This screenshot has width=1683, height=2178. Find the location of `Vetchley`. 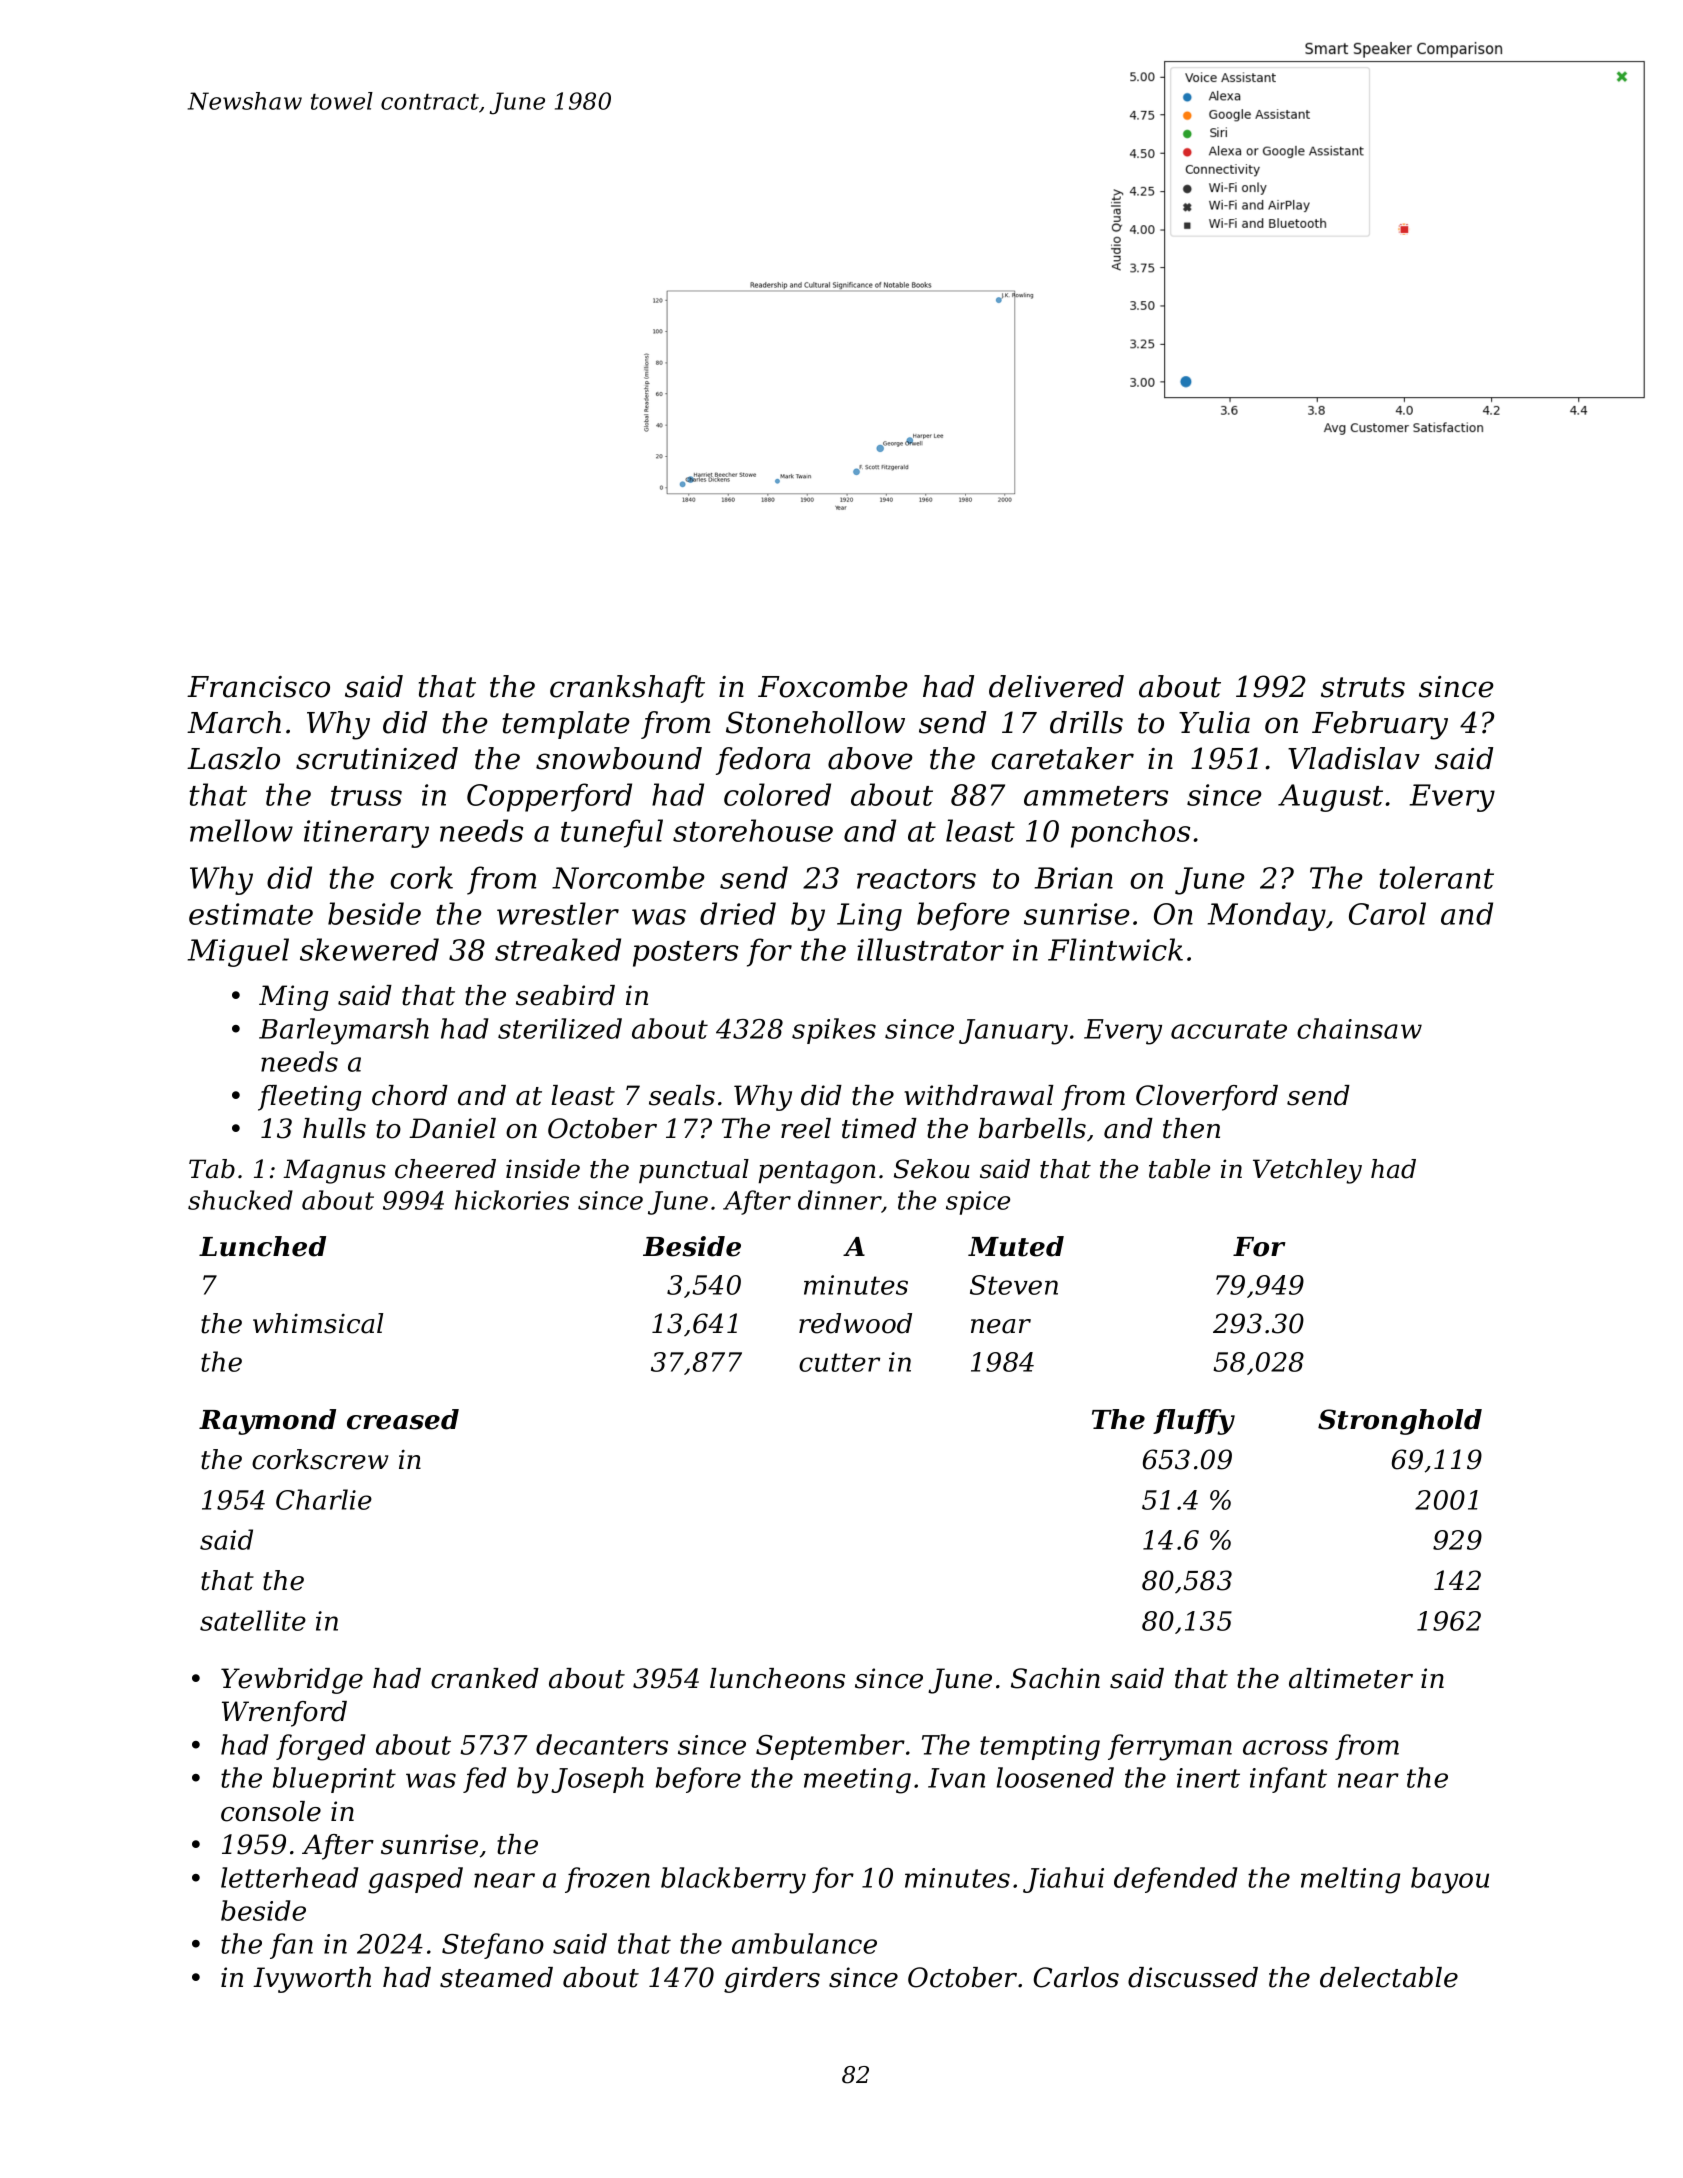

Vetchley is located at coordinates (1307, 1171).
